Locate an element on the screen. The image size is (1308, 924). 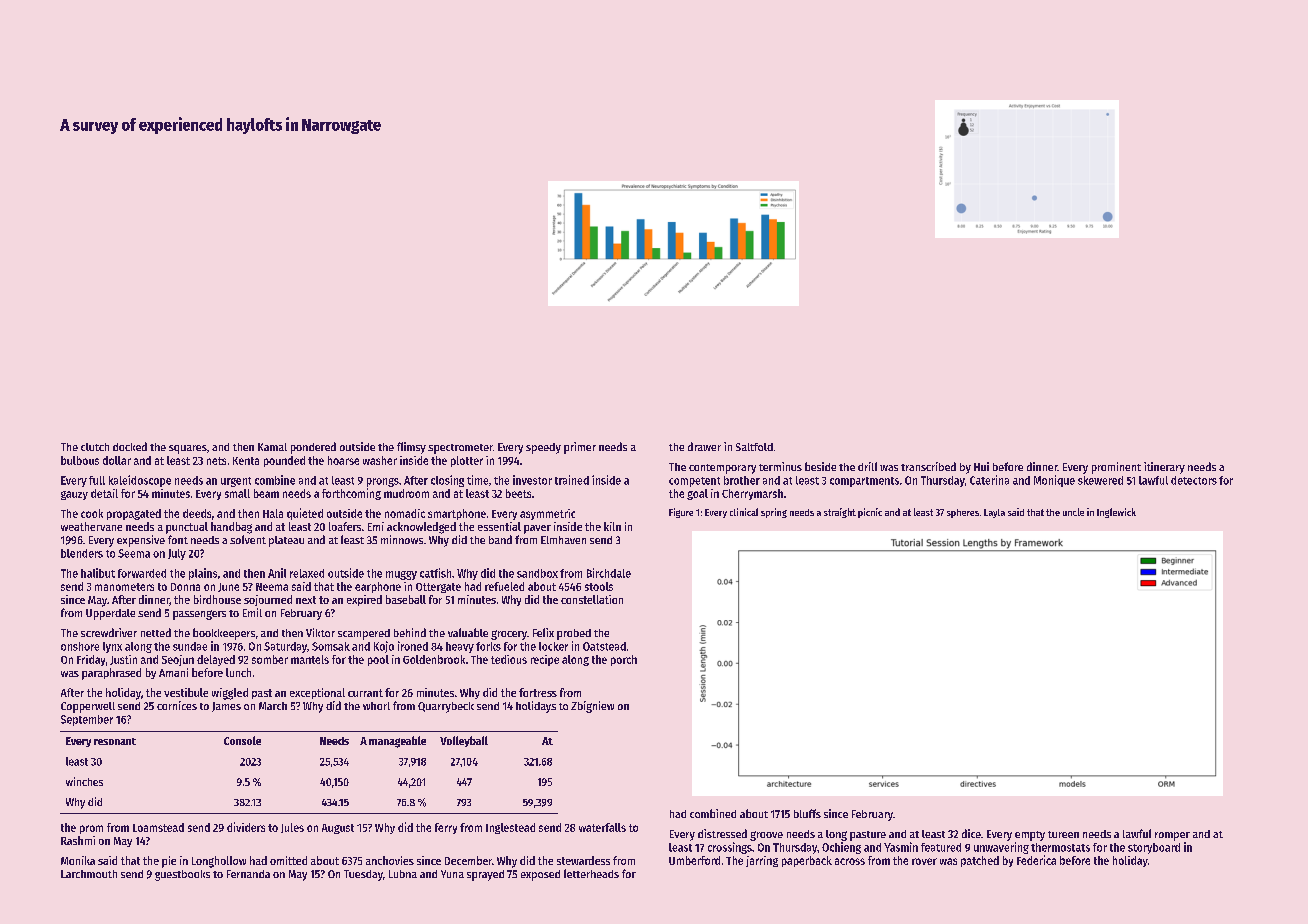
Federica is located at coordinates (1036, 860).
